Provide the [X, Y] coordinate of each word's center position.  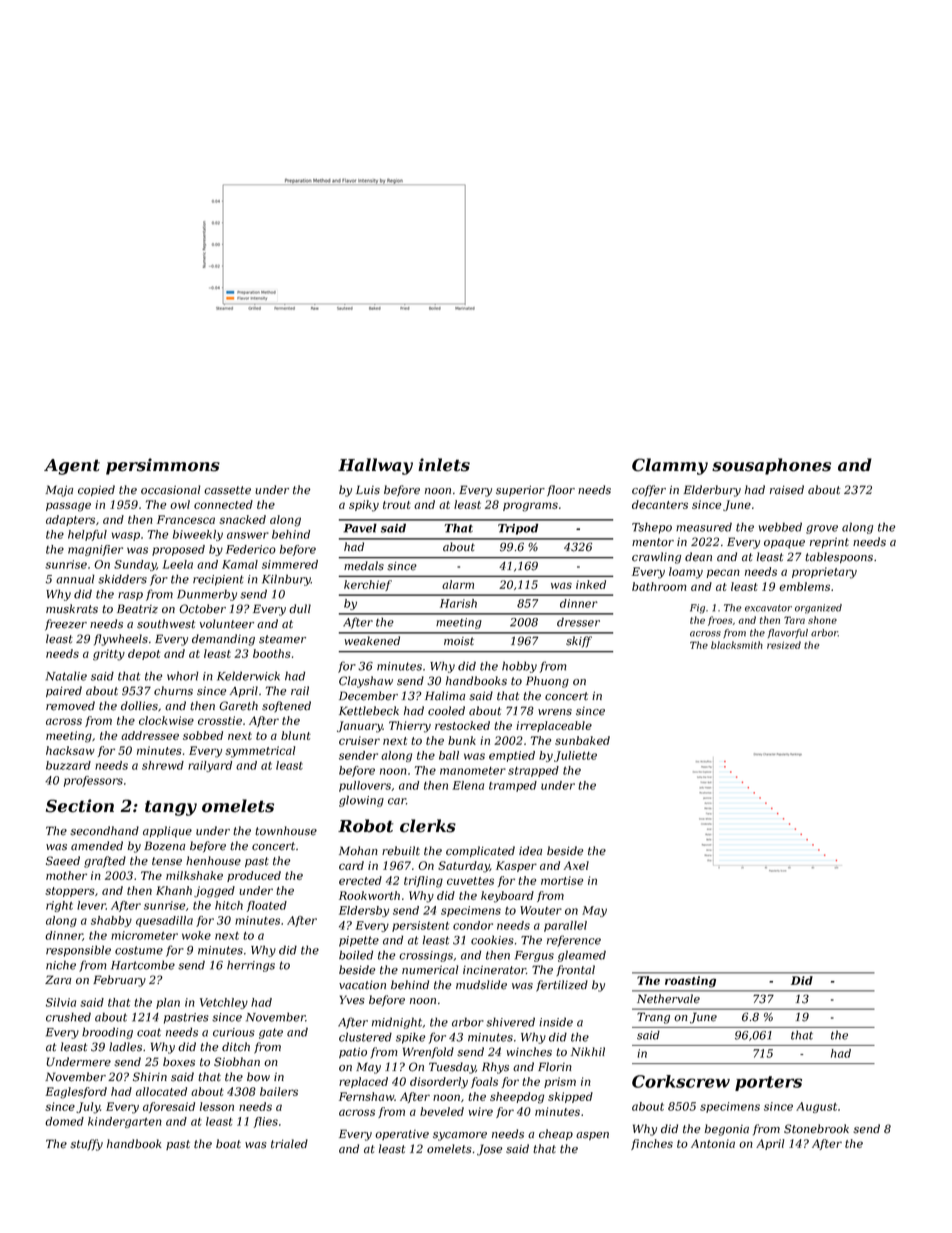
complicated [480, 851]
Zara [58, 980]
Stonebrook [816, 1129]
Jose [490, 1150]
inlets [444, 465]
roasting [690, 982]
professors [93, 781]
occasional [171, 490]
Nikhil [588, 1051]
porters [768, 1083]
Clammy [670, 466]
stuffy [86, 1145]
